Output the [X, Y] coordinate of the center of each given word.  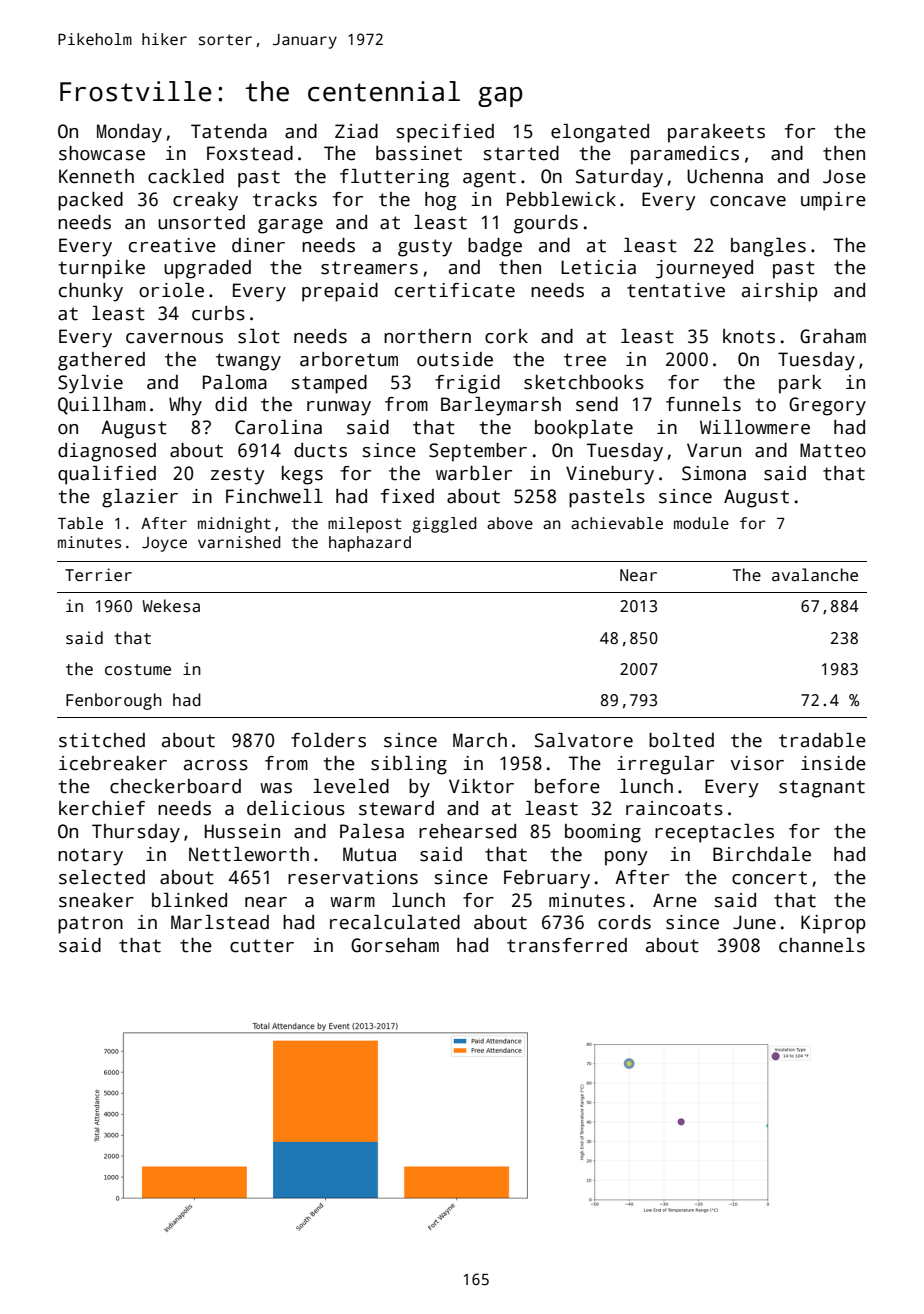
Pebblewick [561, 199]
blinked [189, 900]
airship [780, 292]
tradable [822, 740]
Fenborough [114, 701]
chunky [91, 292]
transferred [567, 945]
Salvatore [584, 740]
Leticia [598, 267]
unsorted [201, 222]
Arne [675, 900]
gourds [546, 224]
